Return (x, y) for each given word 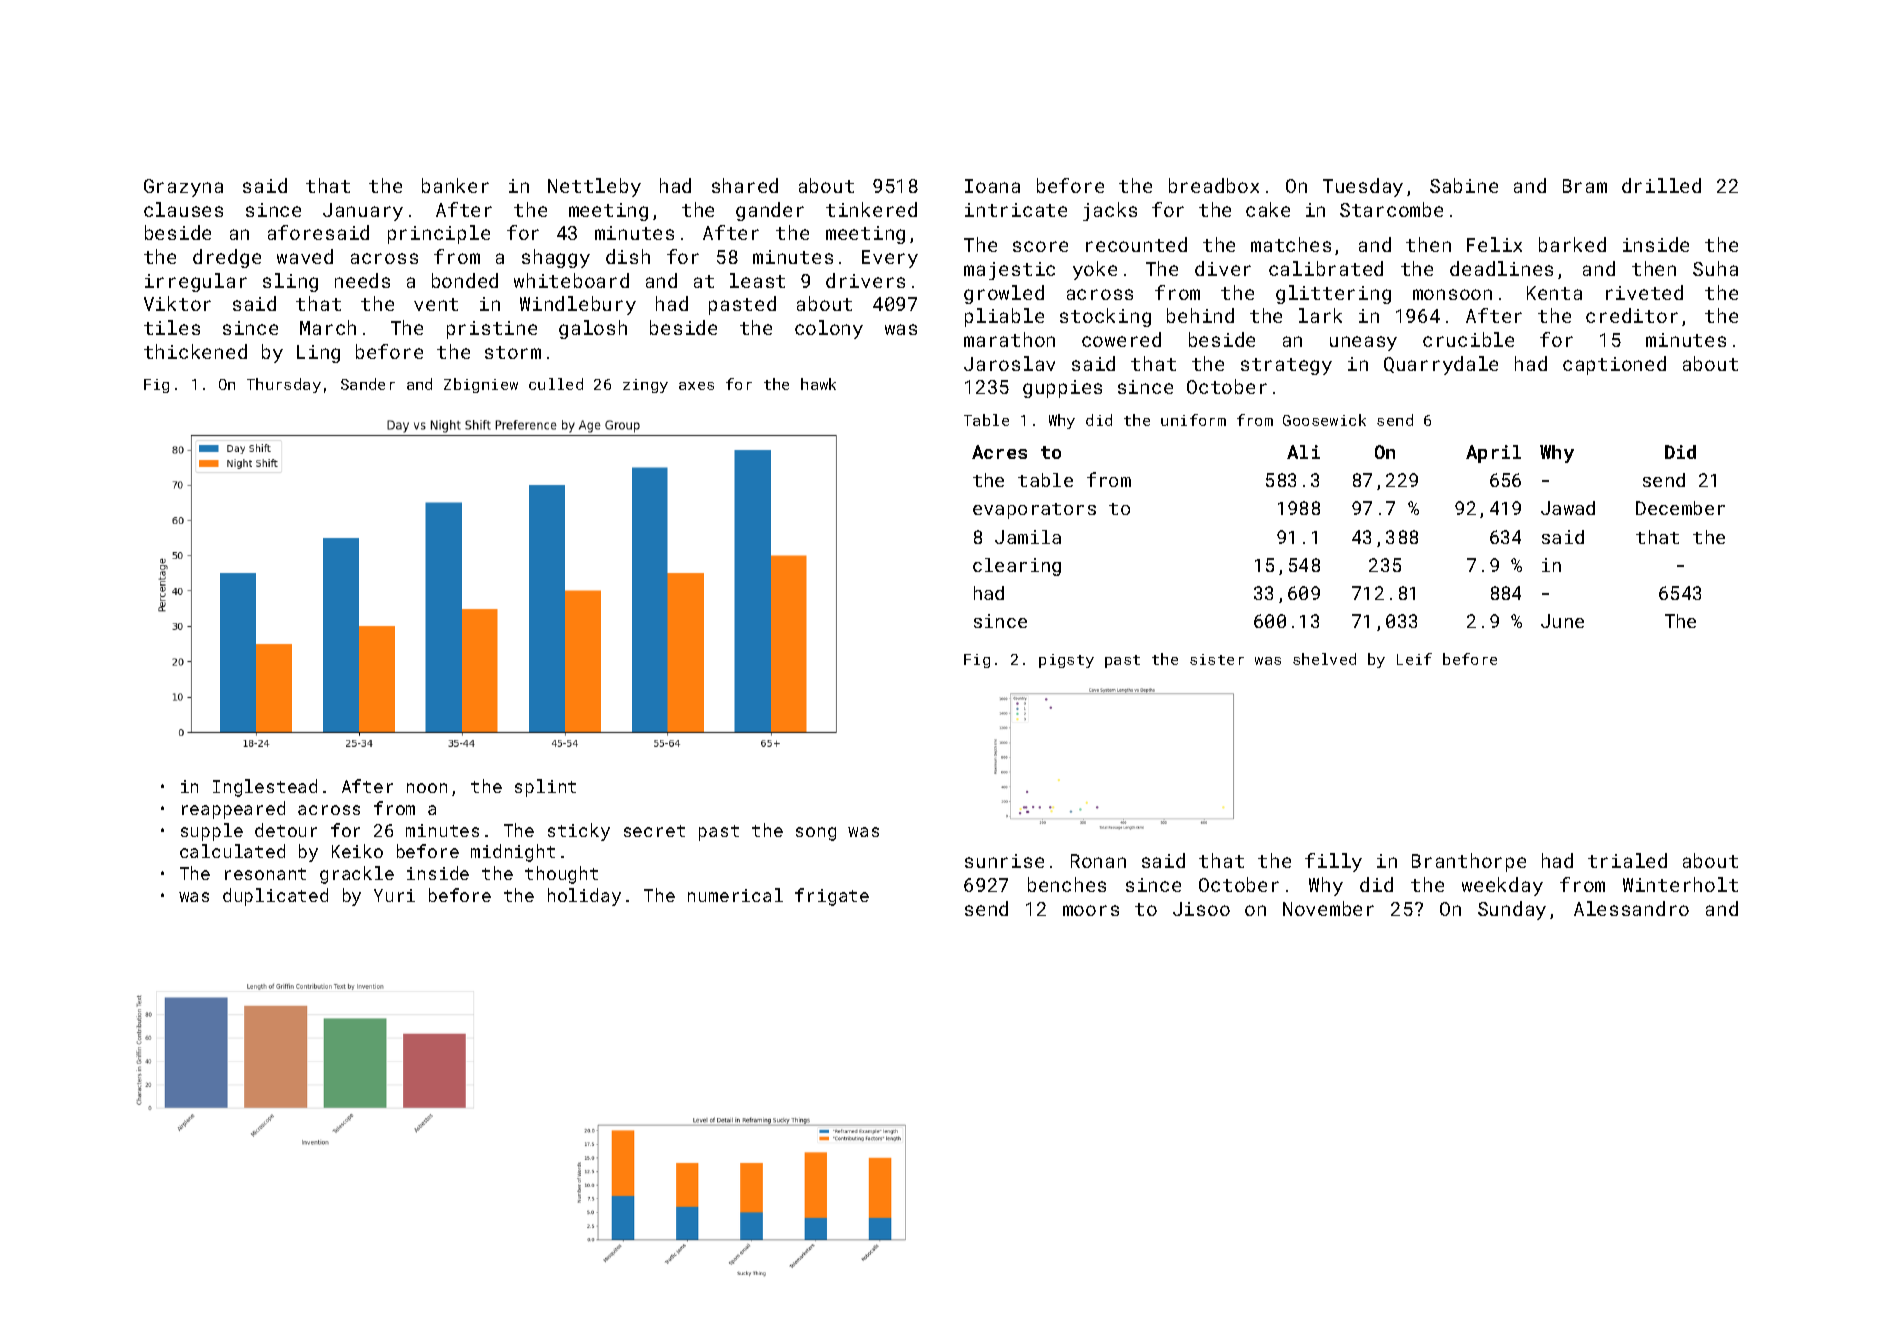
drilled (1661, 185)
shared (745, 185)
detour (286, 830)
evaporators (1034, 511)
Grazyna (183, 188)
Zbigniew (481, 385)
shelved (1324, 659)
